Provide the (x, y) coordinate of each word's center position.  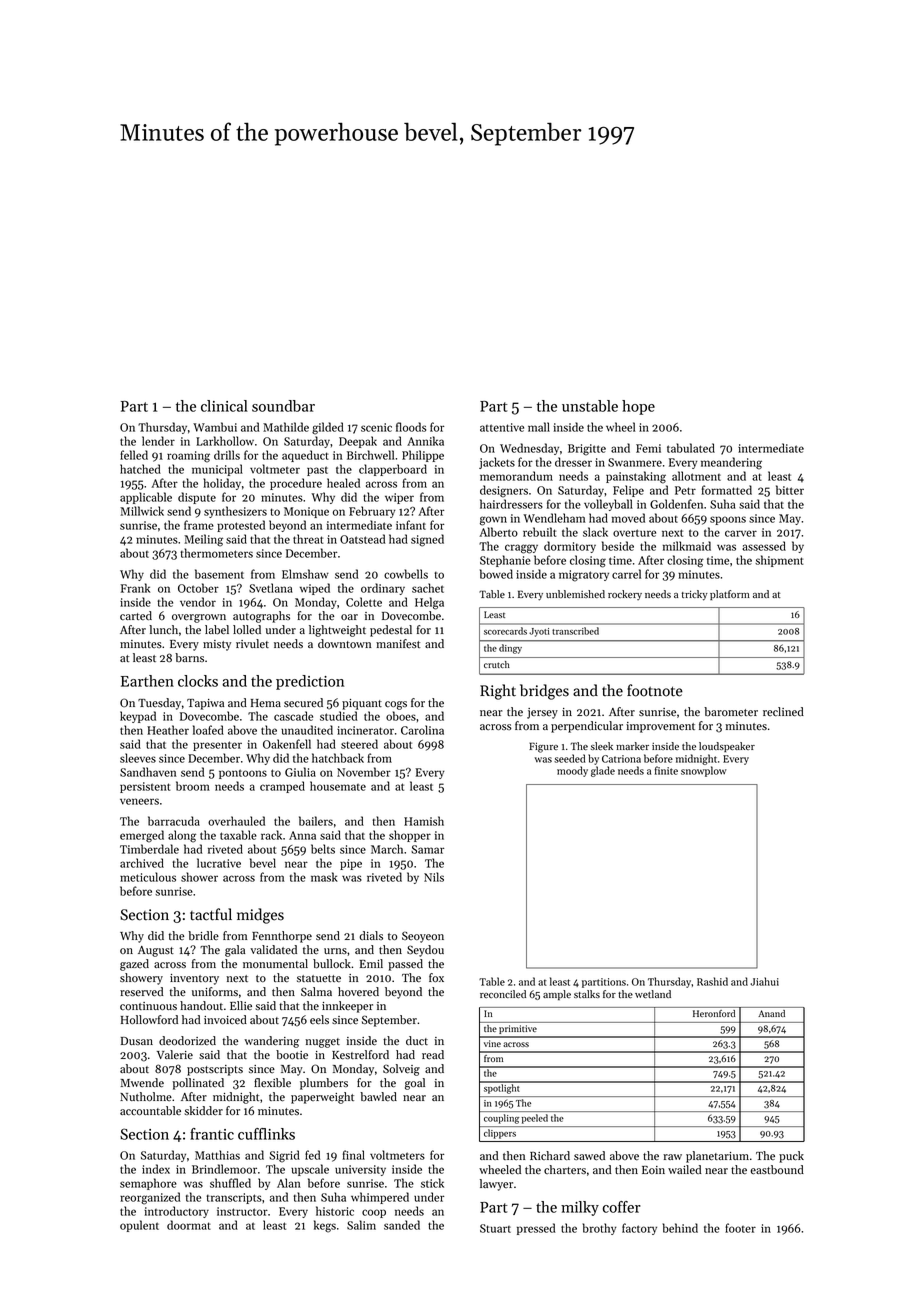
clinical (224, 406)
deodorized (187, 1041)
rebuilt (539, 532)
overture (634, 533)
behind (680, 1228)
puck (791, 1157)
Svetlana (271, 588)
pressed (536, 1229)
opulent (139, 1226)
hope (638, 407)
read (433, 1055)
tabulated (691, 448)
